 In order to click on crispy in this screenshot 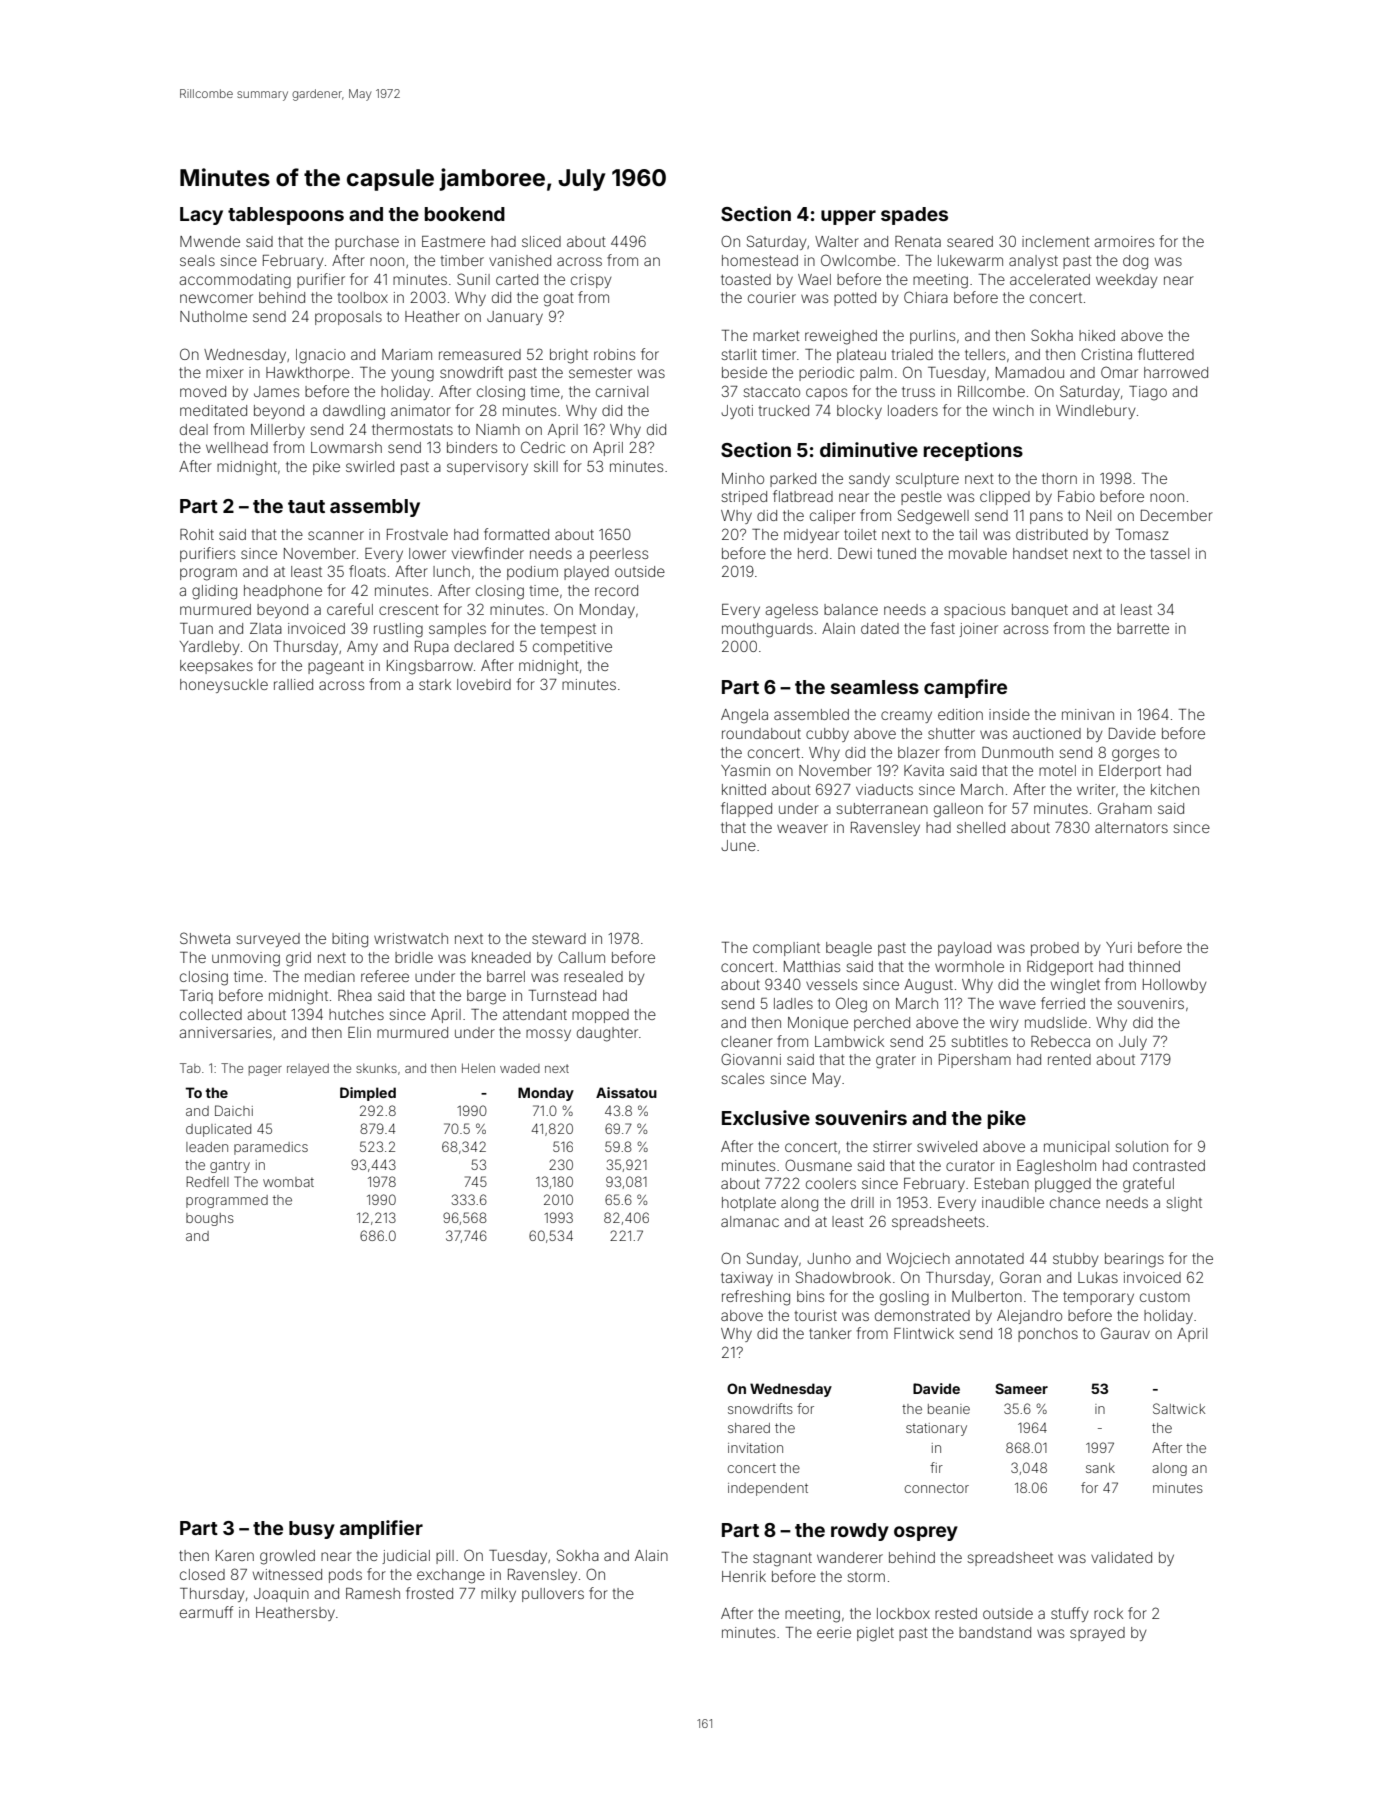, I will do `click(591, 281)`.
